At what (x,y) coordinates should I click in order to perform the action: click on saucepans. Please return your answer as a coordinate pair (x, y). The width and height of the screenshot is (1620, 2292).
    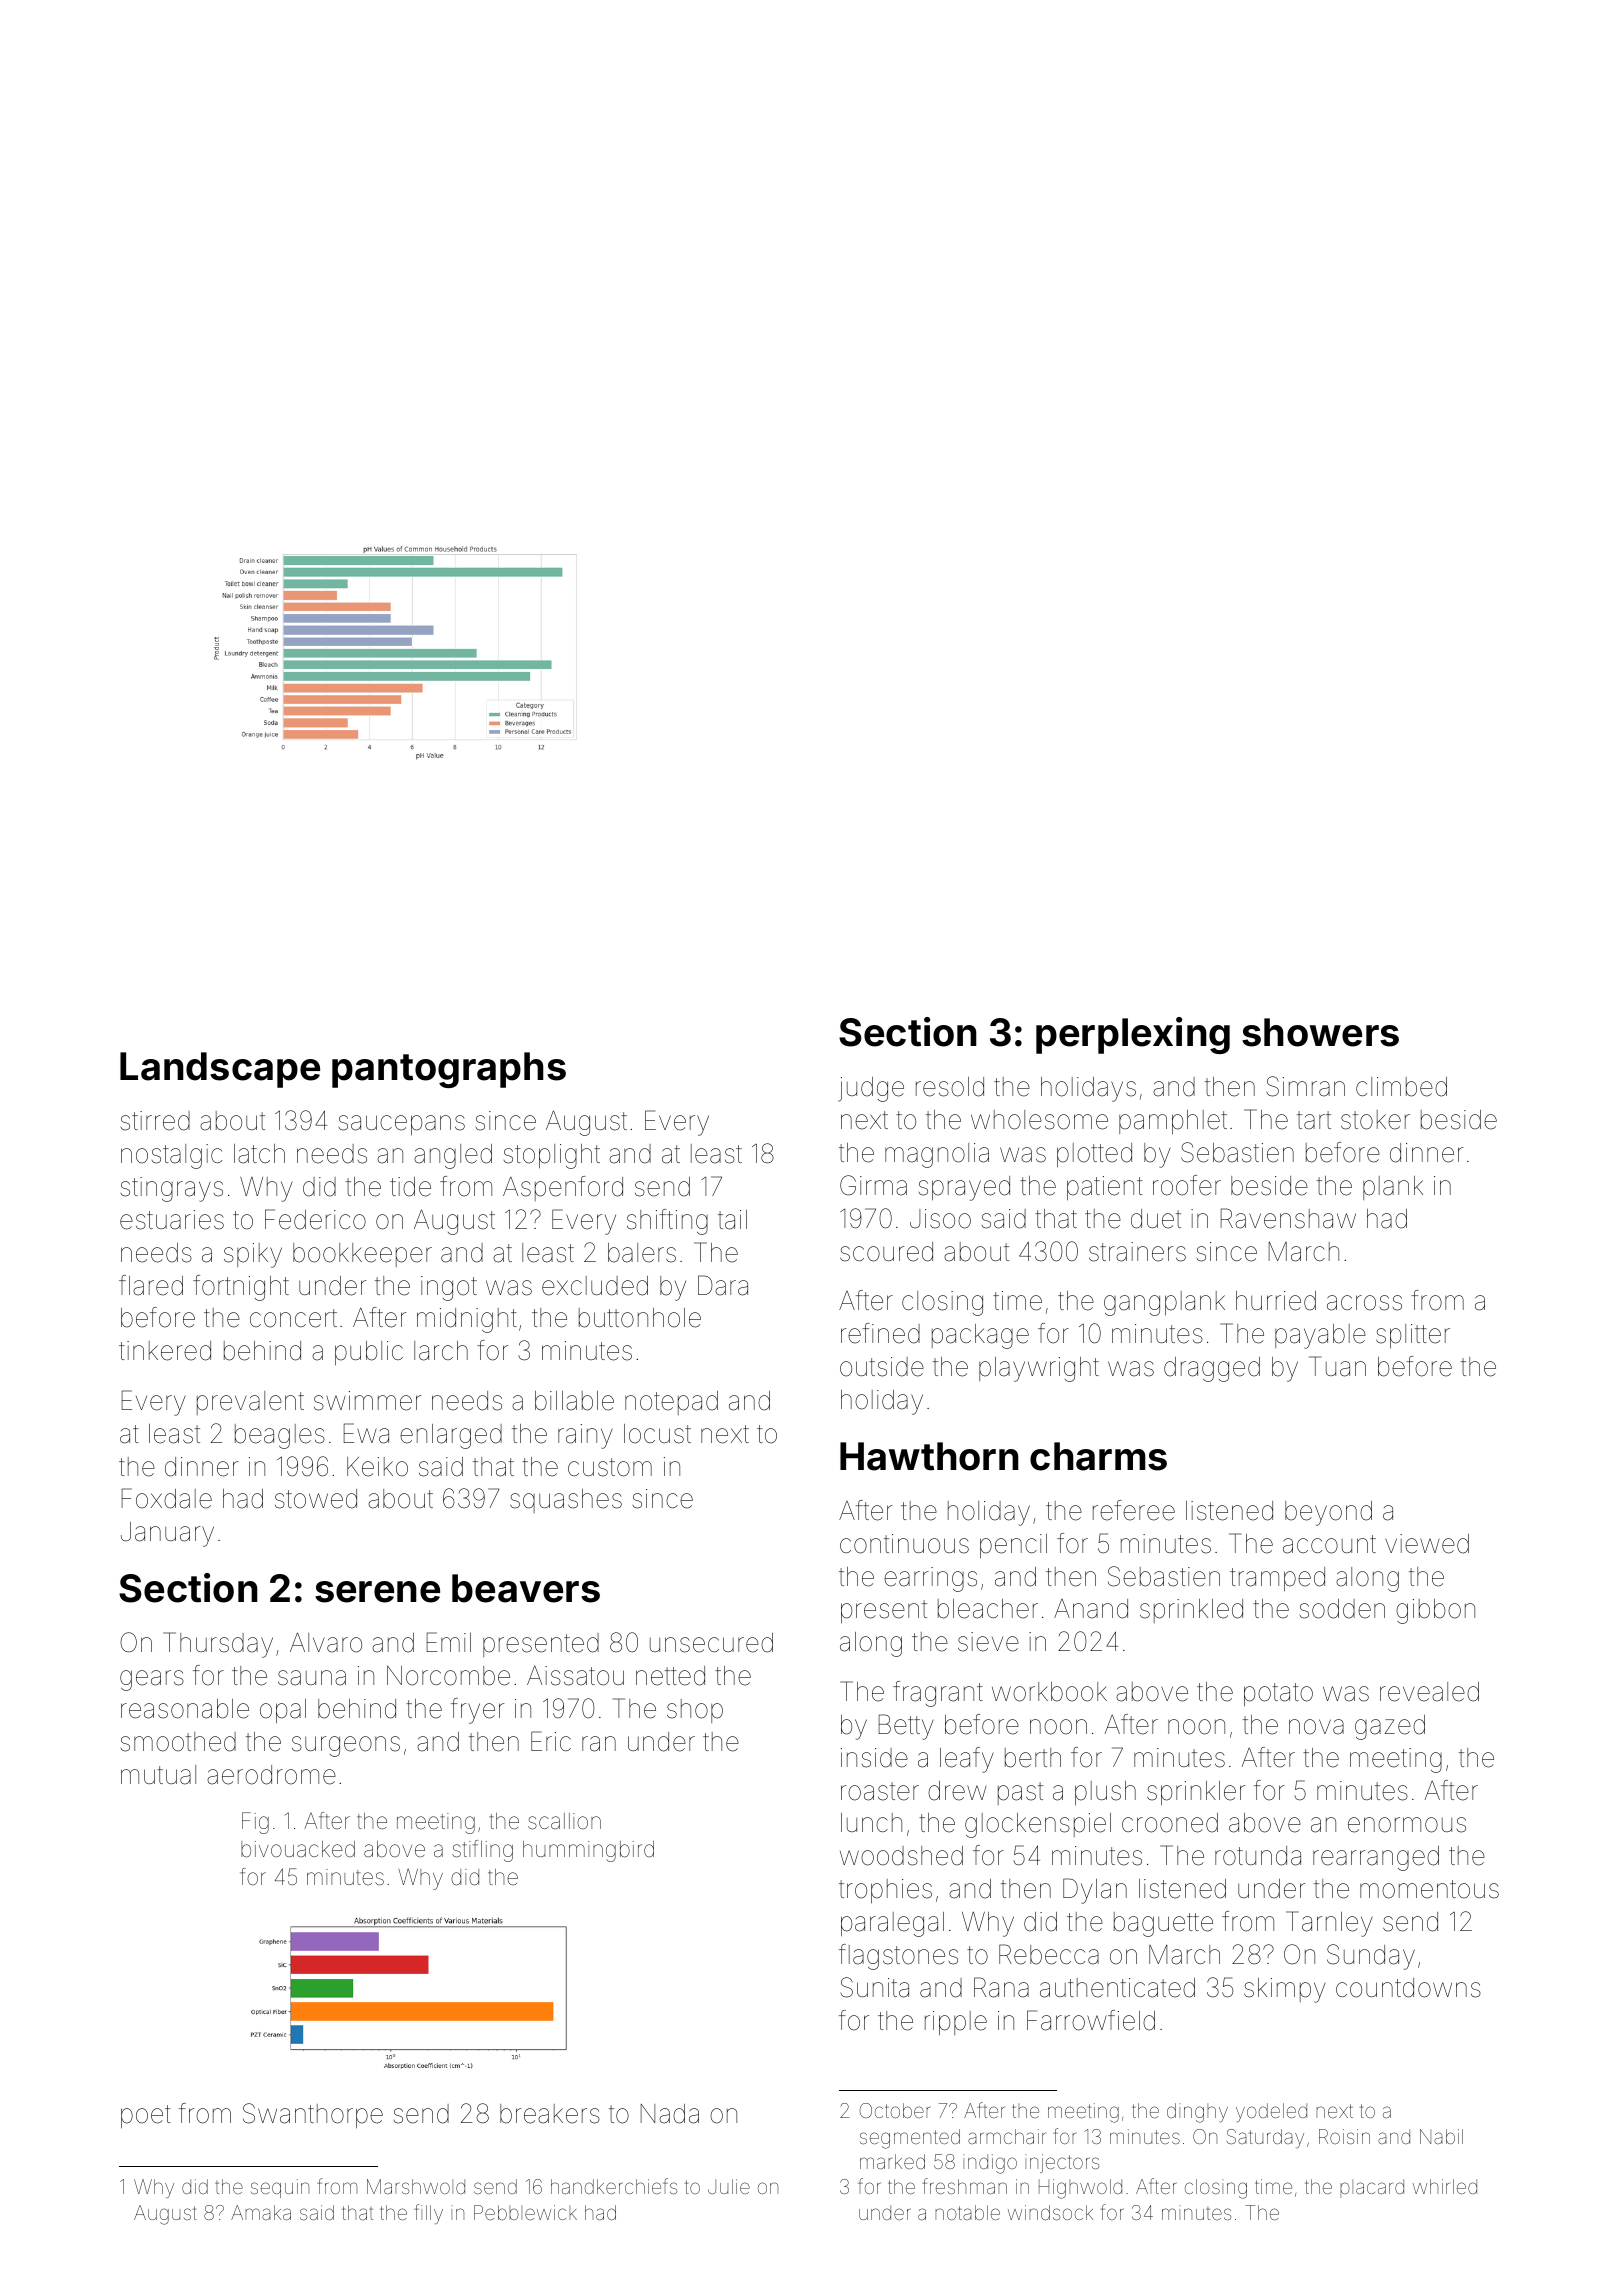
    Looking at the image, I should click on (402, 1125).
